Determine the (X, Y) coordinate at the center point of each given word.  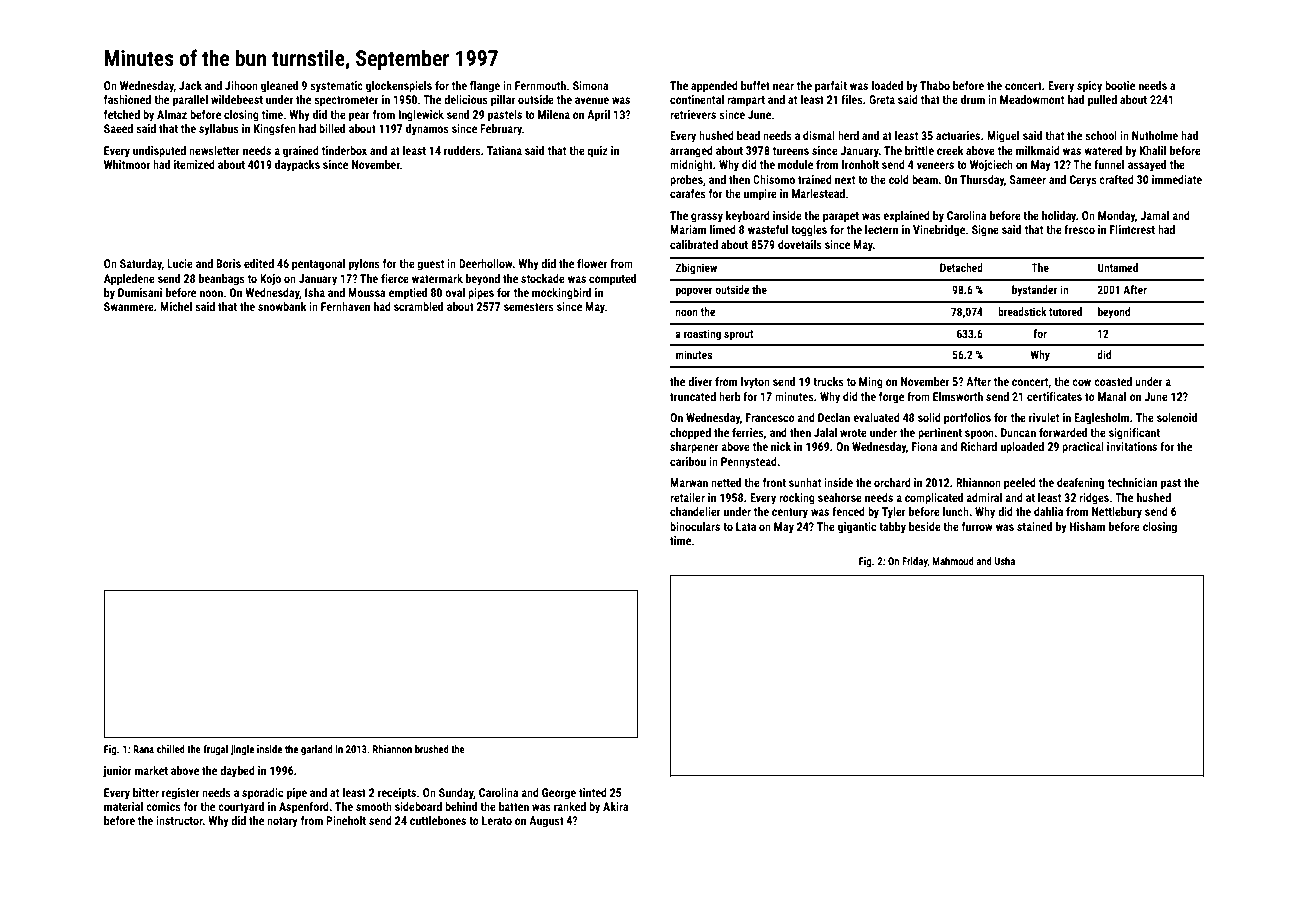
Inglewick (421, 116)
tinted (593, 792)
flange (485, 87)
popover (694, 292)
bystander (1035, 291)
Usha (1005, 561)
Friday (915, 562)
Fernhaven (345, 306)
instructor (179, 820)
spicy (1089, 87)
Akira (616, 806)
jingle (242, 750)
